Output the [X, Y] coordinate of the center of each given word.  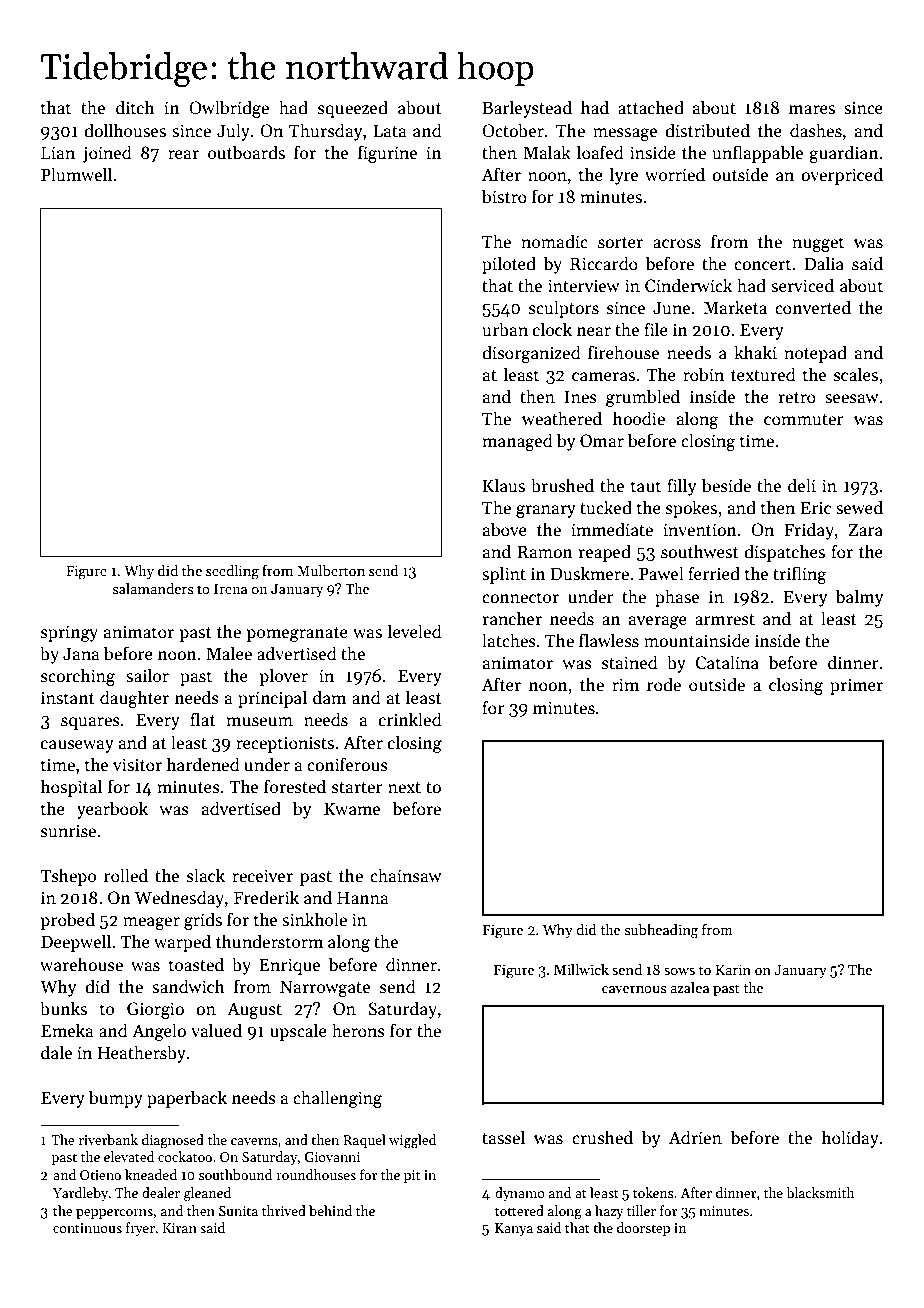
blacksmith [820, 1192]
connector [520, 598]
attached [651, 107]
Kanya [514, 1229]
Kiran [180, 1228]
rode [664, 684]
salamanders [153, 588]
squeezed [353, 109]
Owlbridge [229, 109]
